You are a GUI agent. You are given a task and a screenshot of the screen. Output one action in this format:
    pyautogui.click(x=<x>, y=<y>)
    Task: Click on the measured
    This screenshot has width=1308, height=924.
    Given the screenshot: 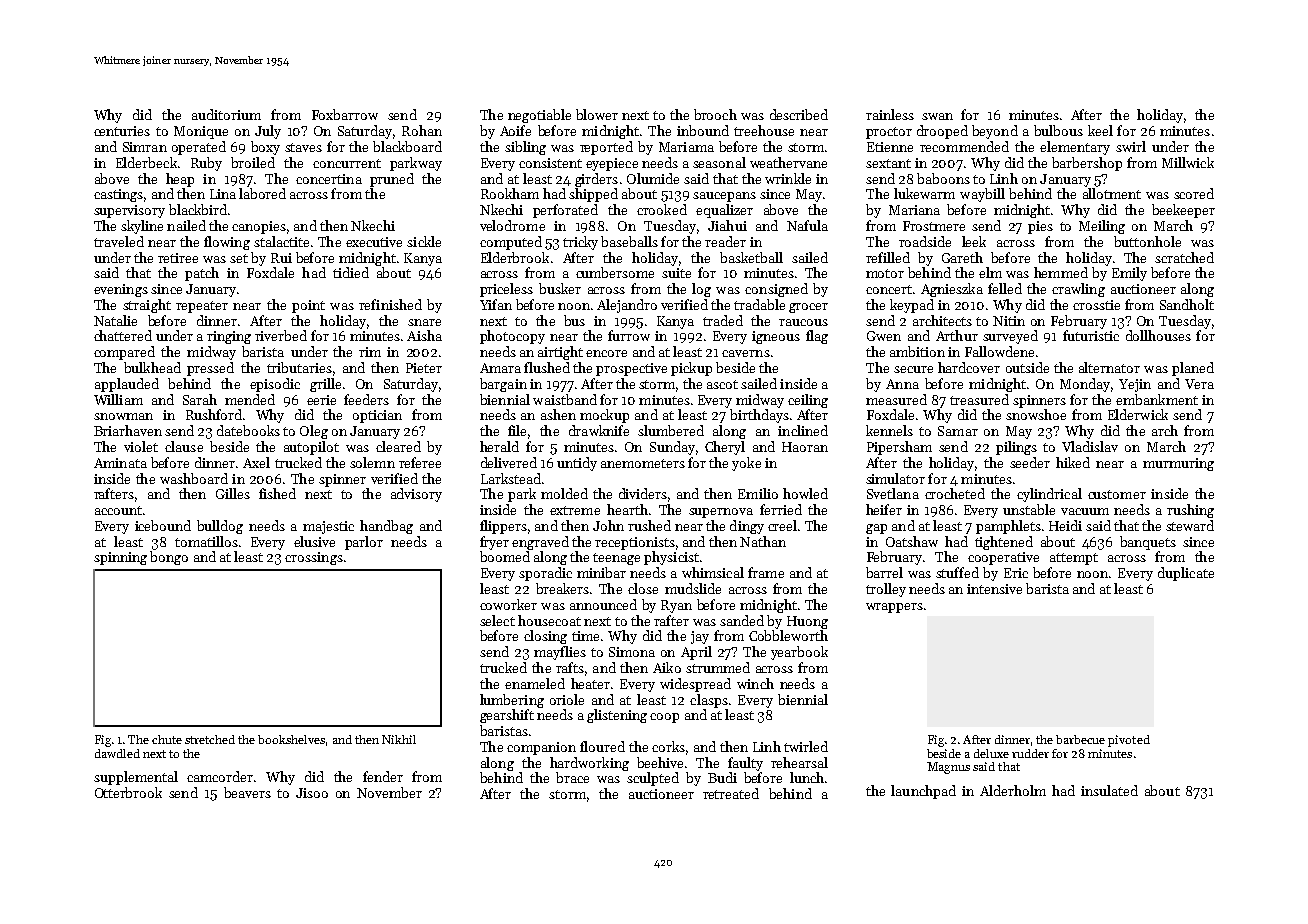 What is the action you would take?
    pyautogui.click(x=896, y=399)
